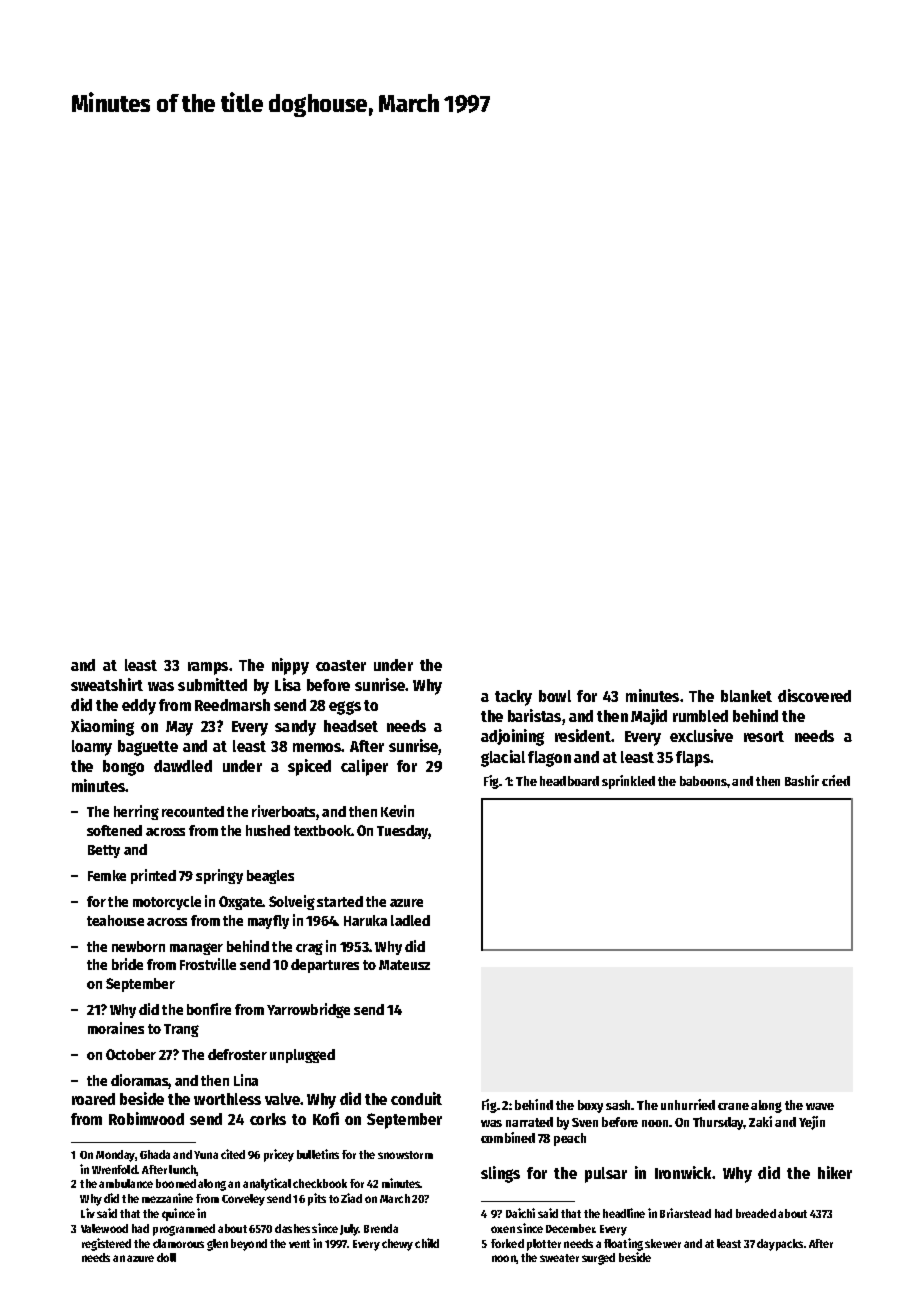 This document has width=924, height=1314. Describe the element at coordinates (212, 684) in the document. I see `submitted` at that location.
